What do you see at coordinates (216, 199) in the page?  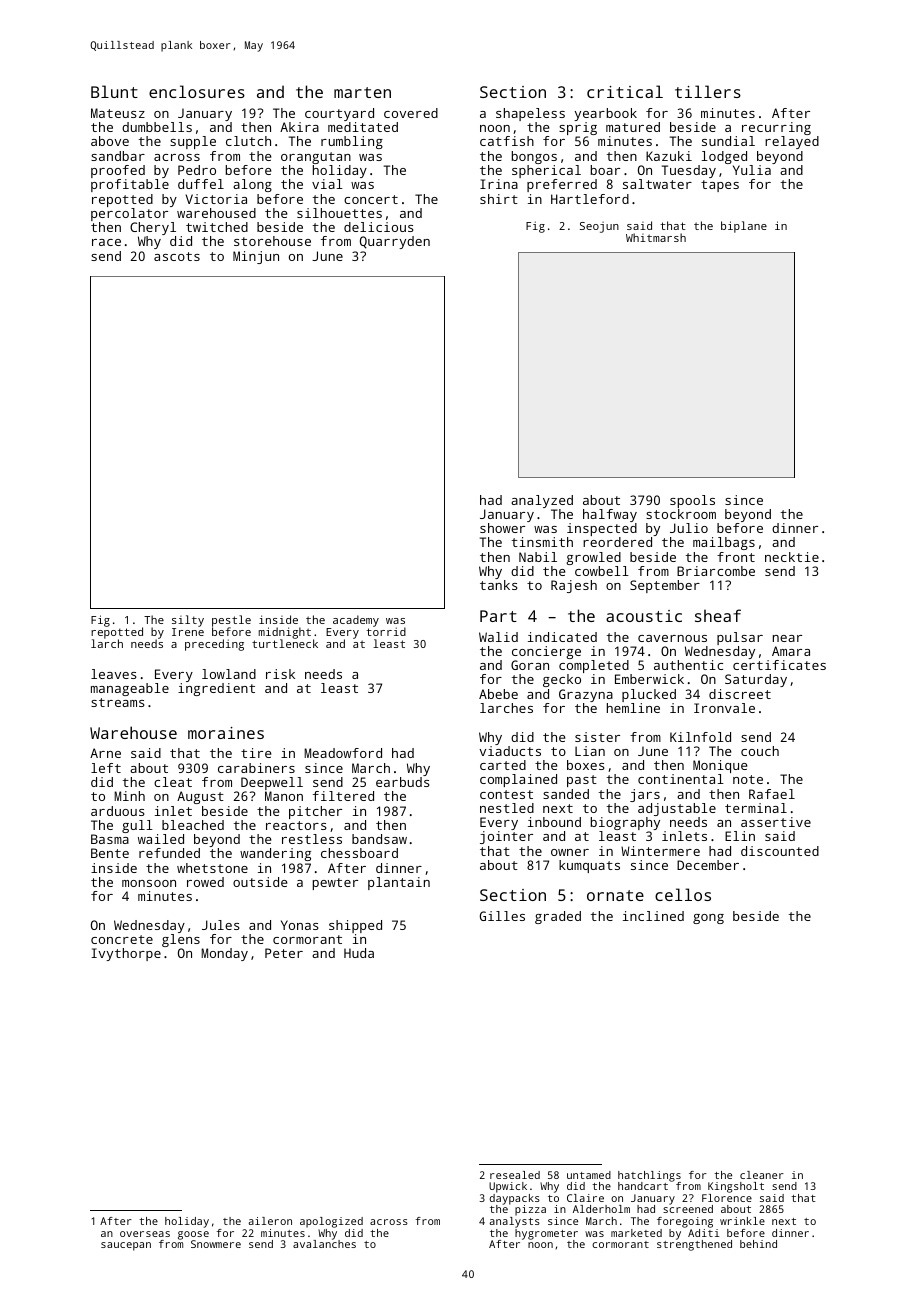 I see `Victoria` at bounding box center [216, 199].
